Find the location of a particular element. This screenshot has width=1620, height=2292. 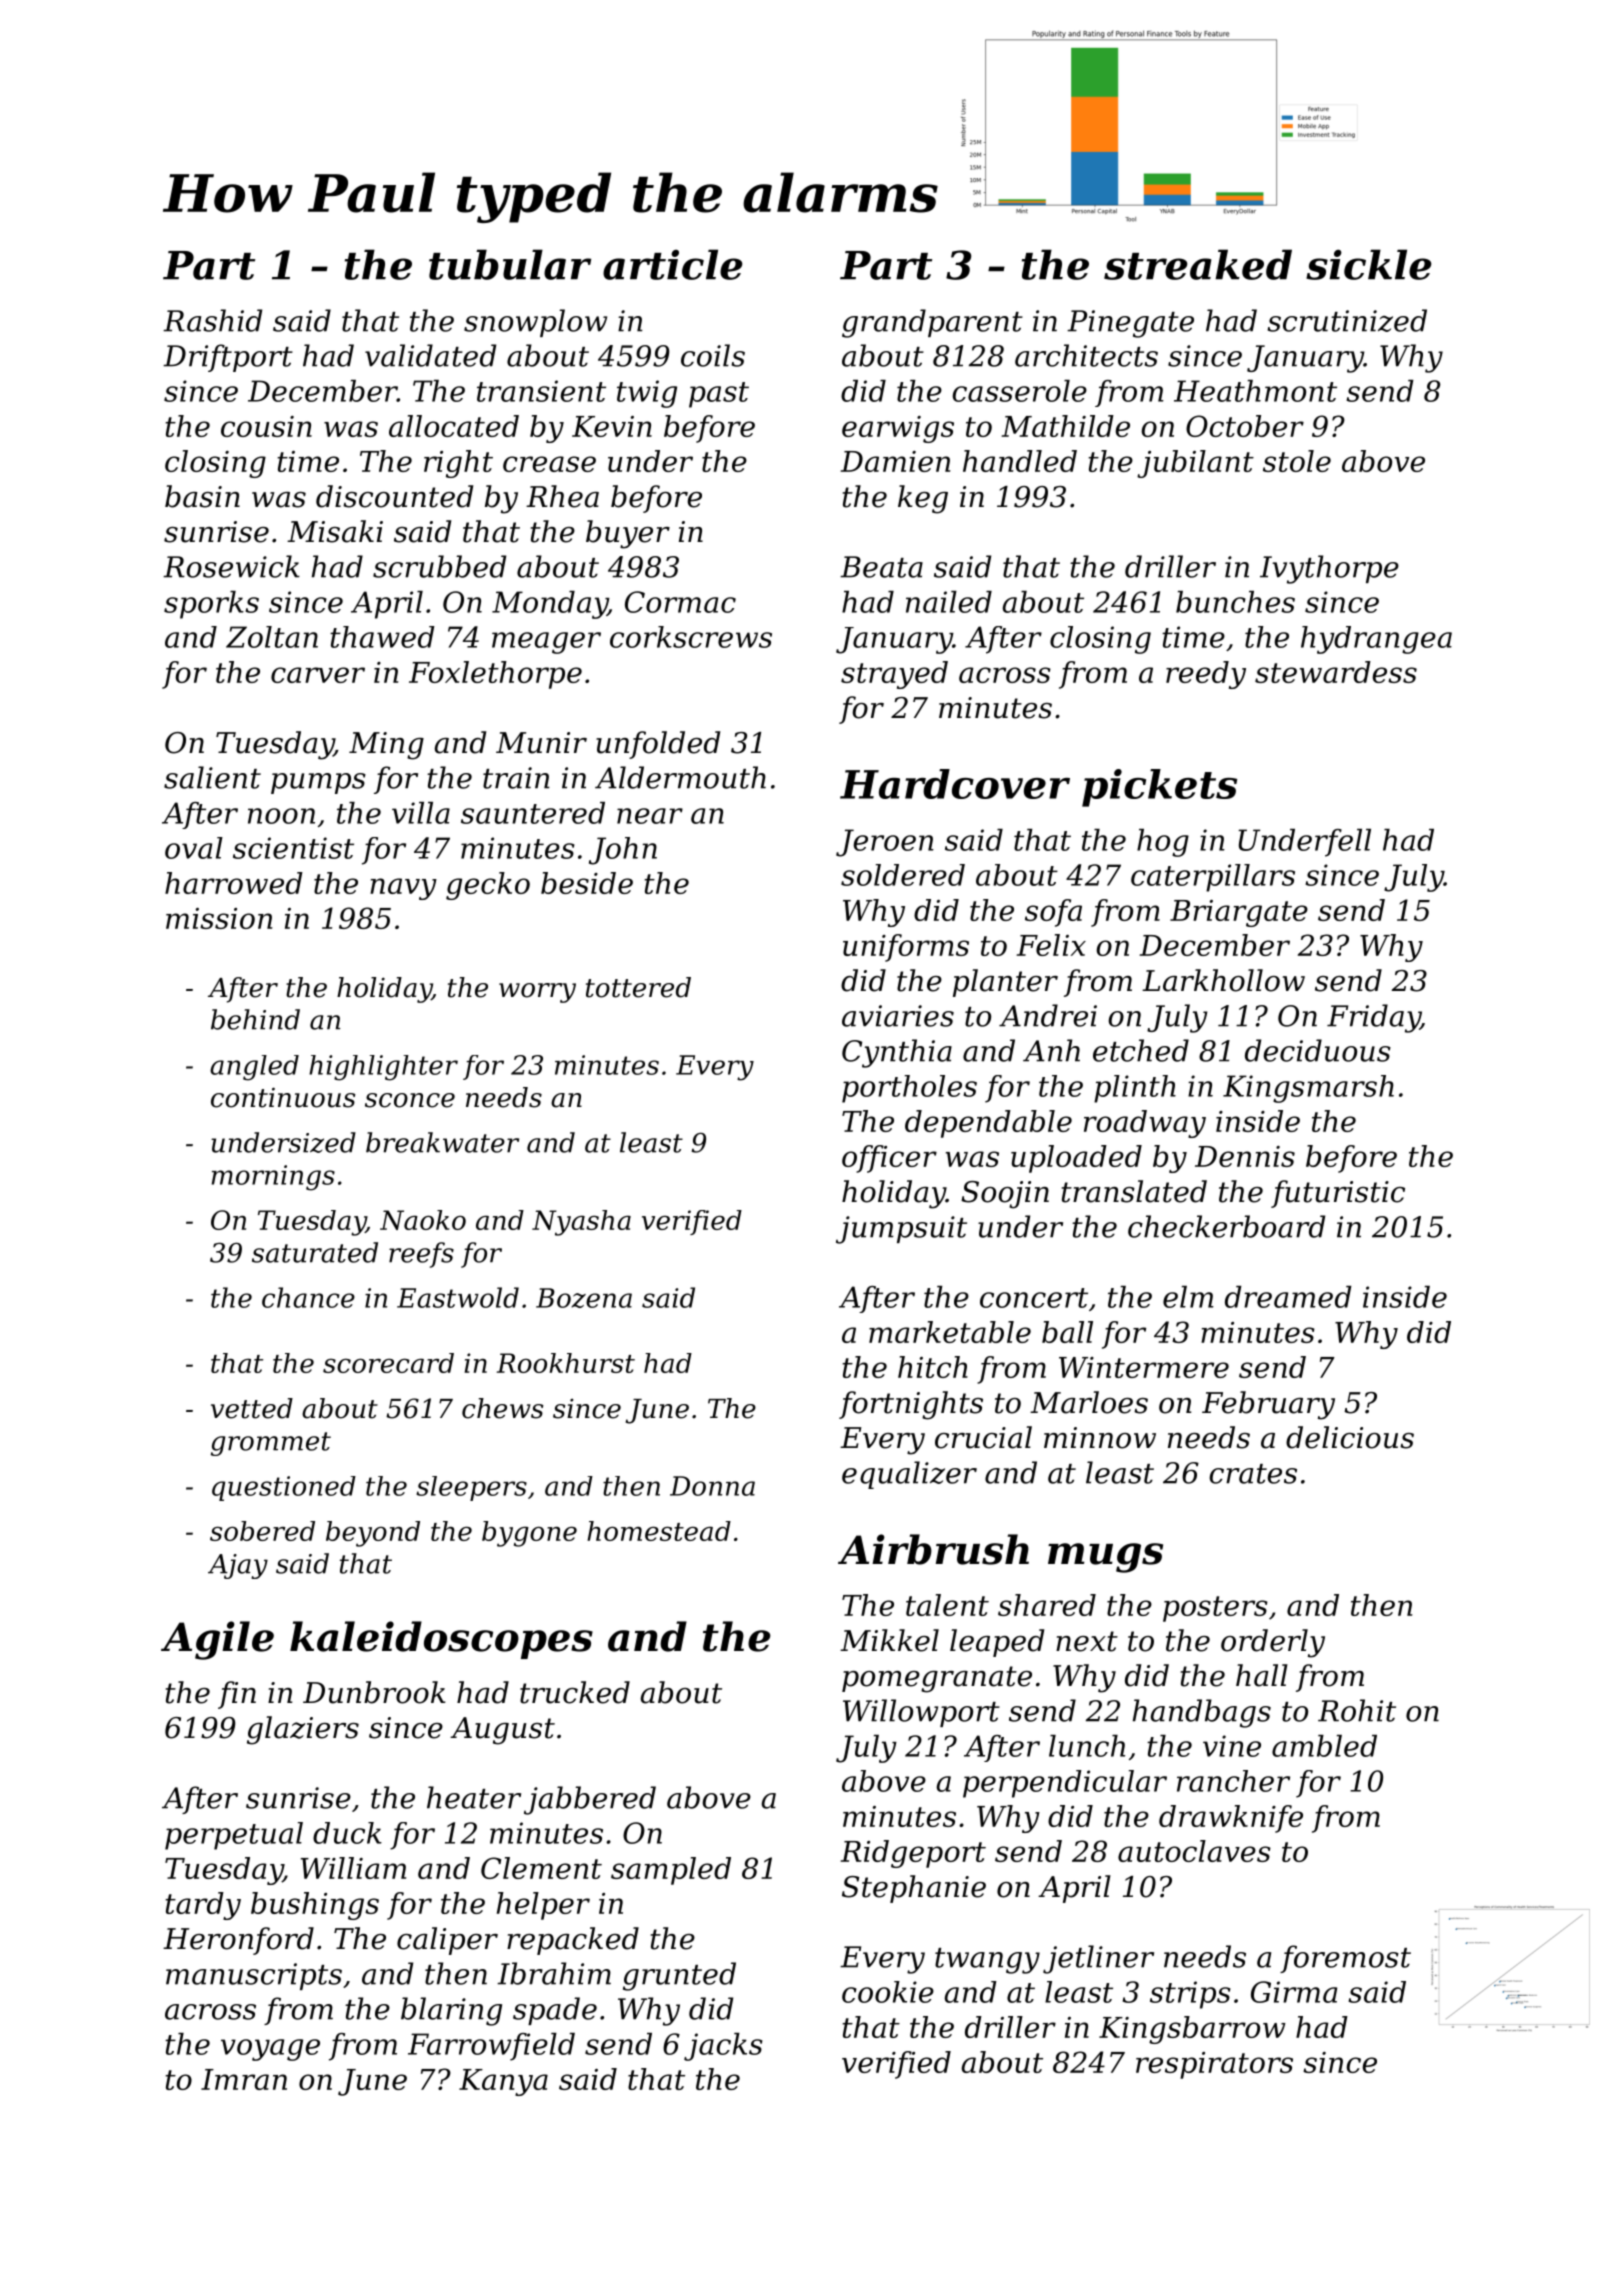

Rohit is located at coordinates (1357, 1710).
